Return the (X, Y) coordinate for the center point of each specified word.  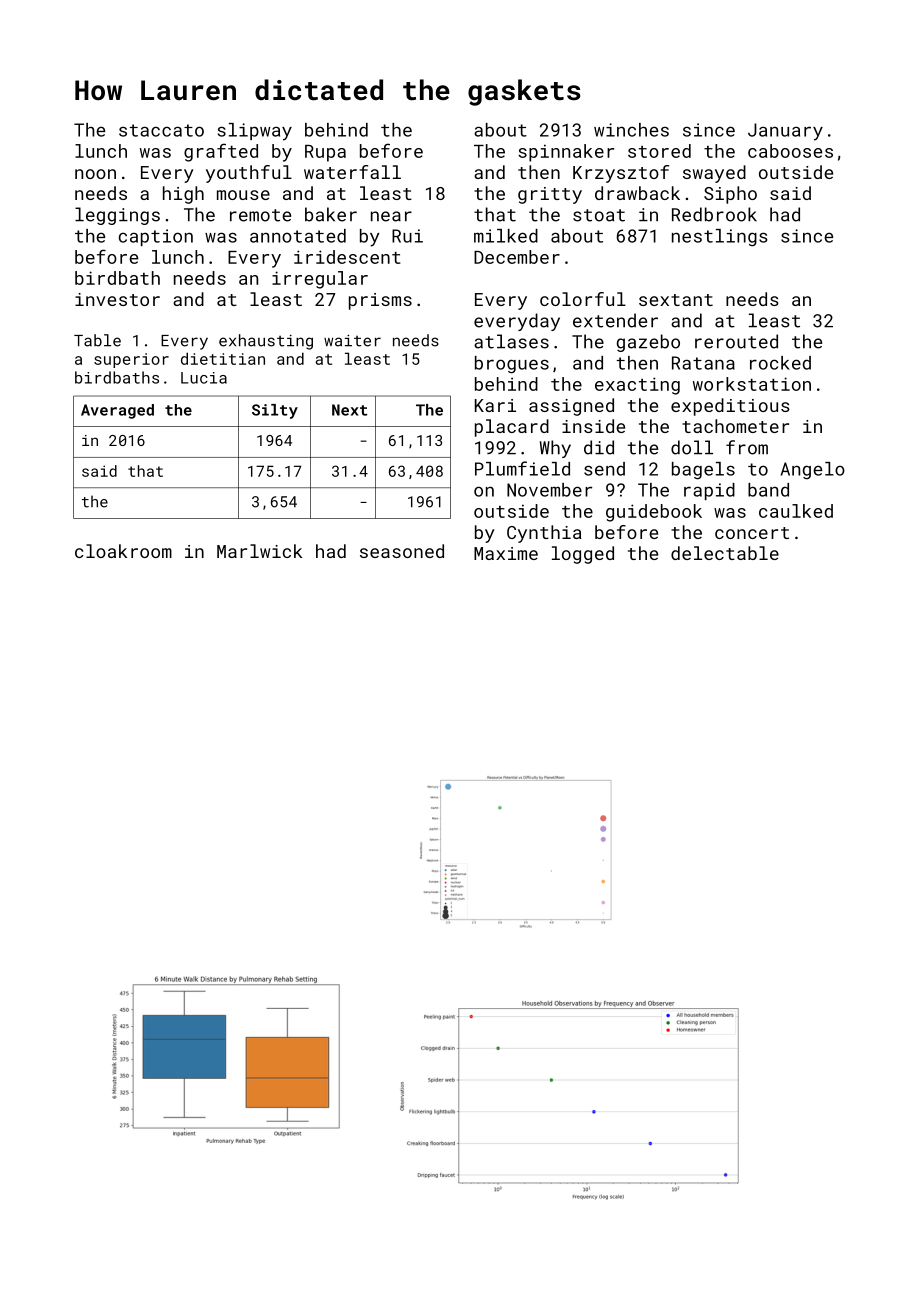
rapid (709, 491)
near (391, 216)
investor (117, 299)
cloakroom (123, 551)
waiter (352, 340)
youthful (249, 174)
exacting (637, 386)
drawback (637, 193)
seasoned (402, 551)
